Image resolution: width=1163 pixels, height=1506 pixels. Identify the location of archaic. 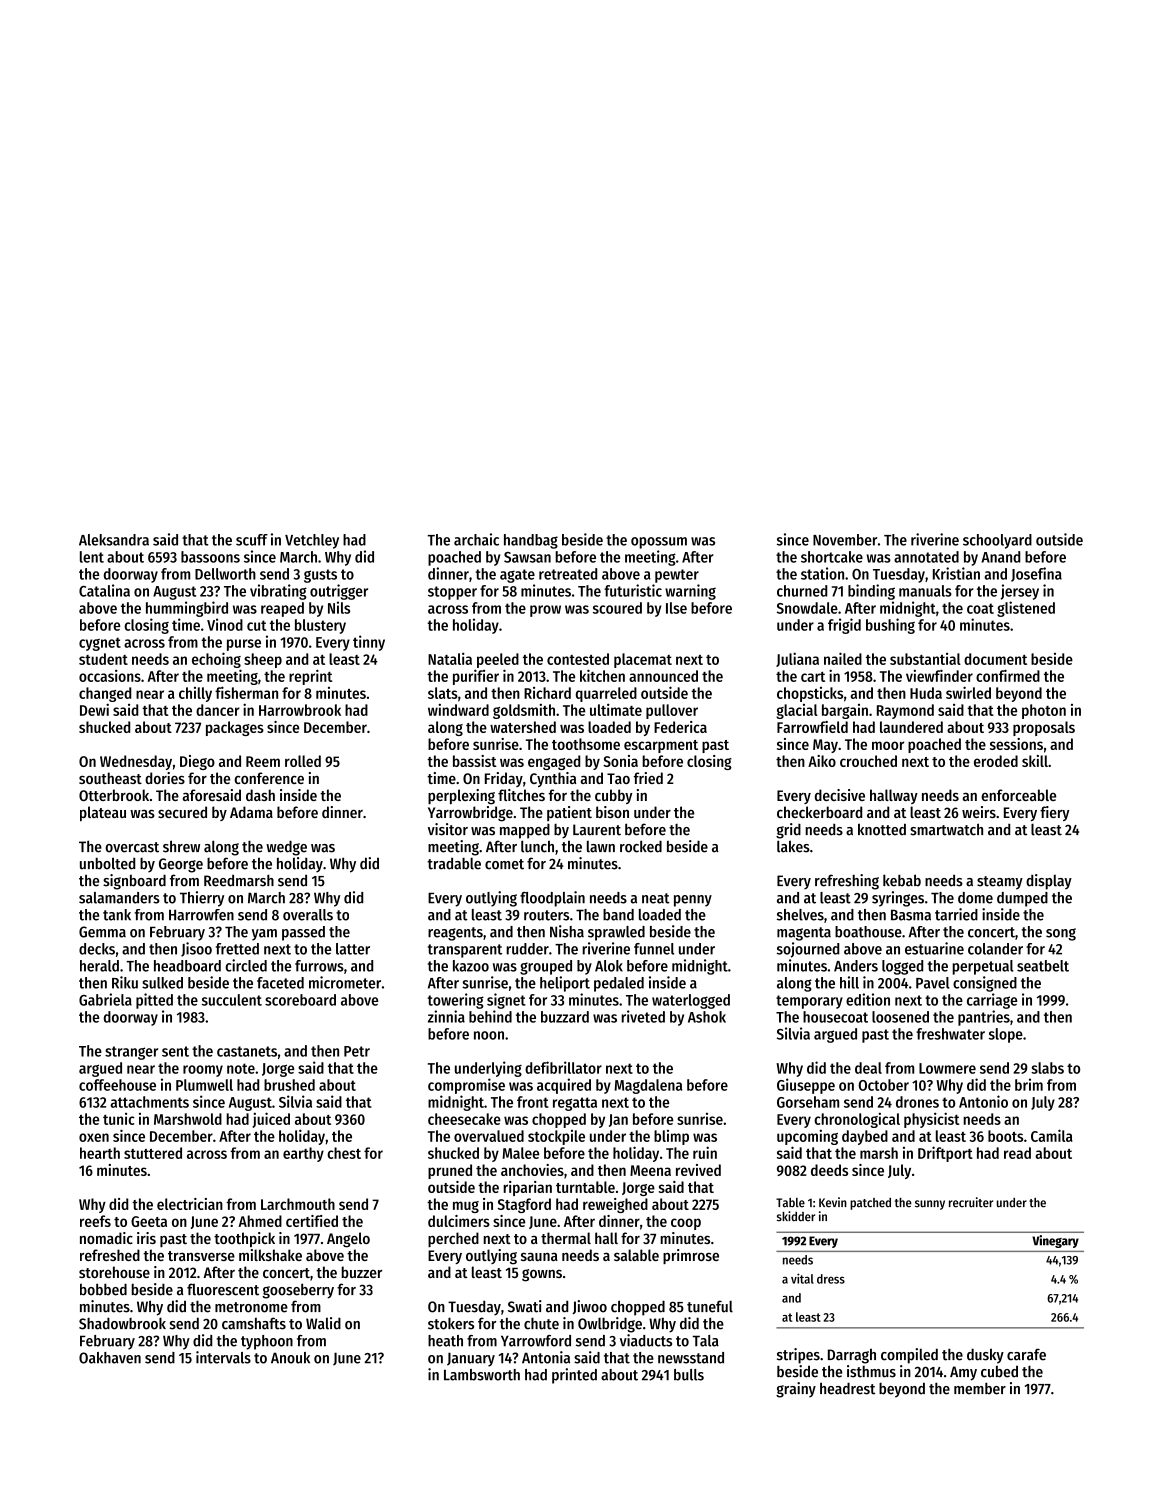
(476, 539).
